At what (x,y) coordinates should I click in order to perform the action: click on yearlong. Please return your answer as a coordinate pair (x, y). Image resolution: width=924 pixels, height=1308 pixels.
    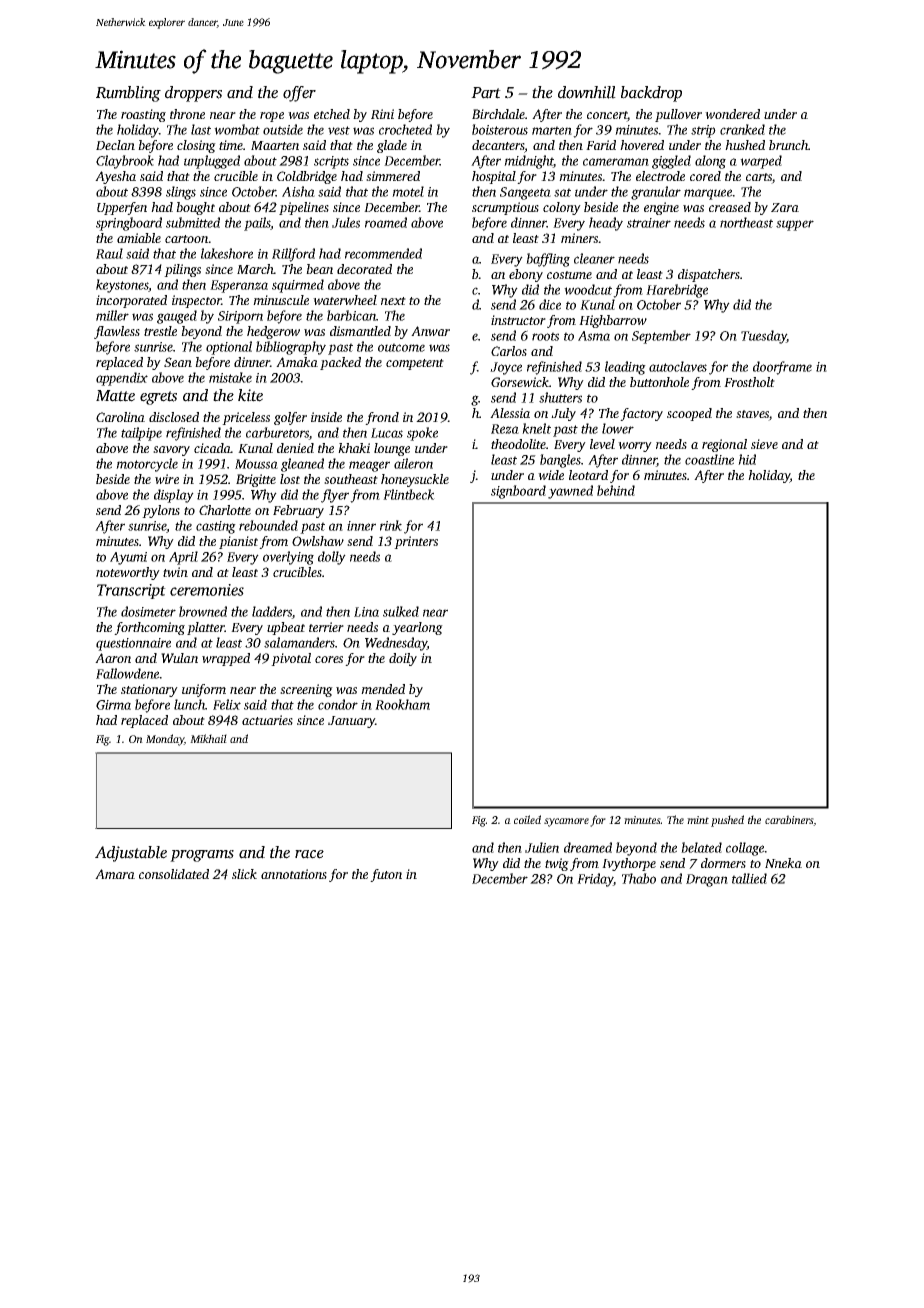
    Looking at the image, I should click on (417, 628).
